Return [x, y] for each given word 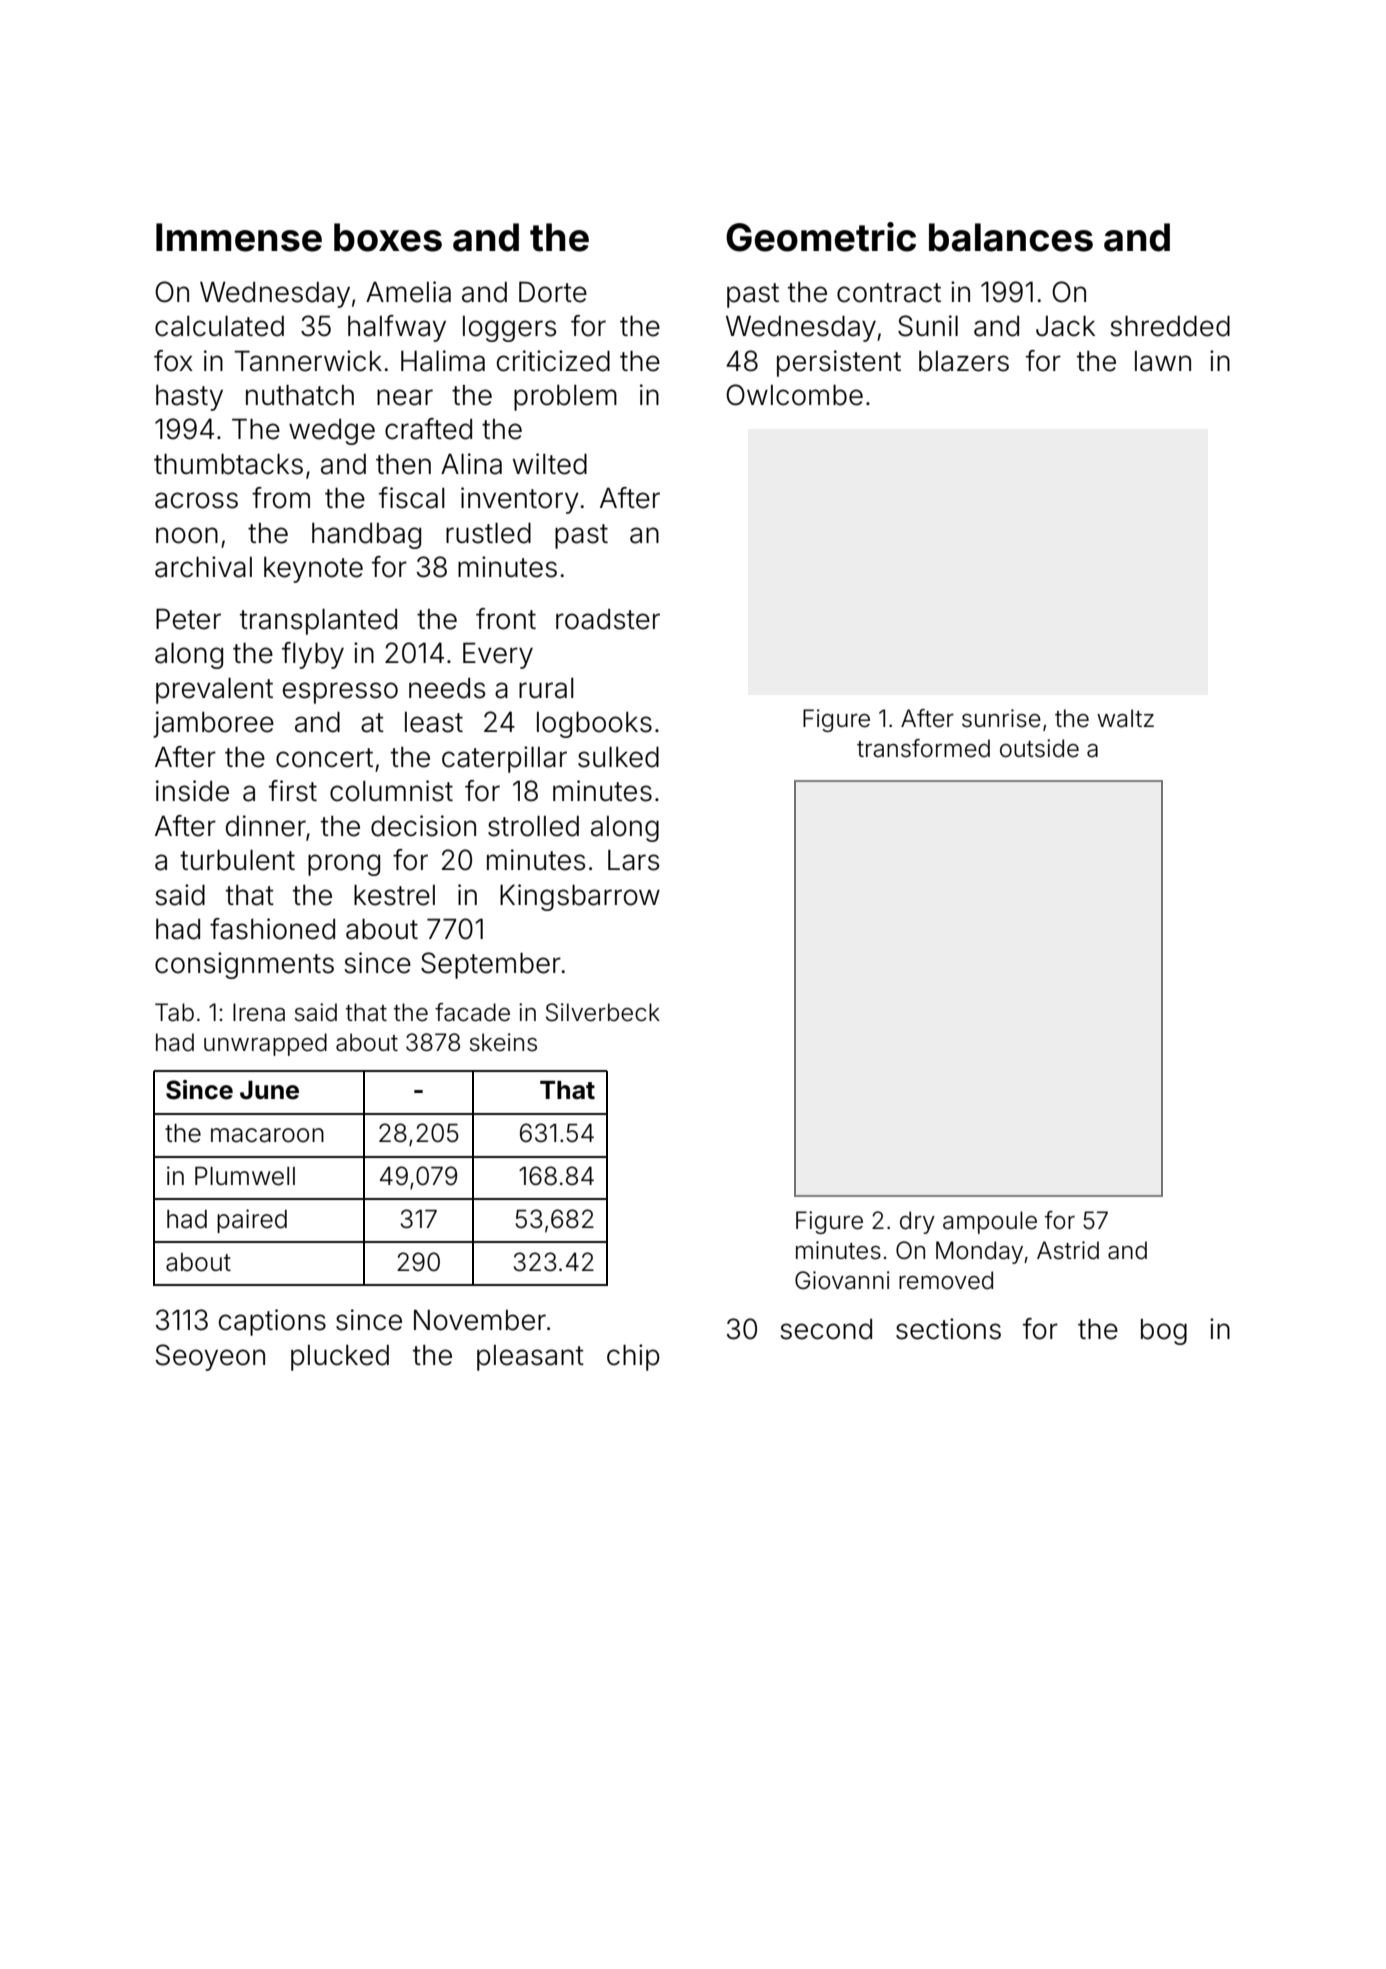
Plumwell [245, 1176]
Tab [174, 1012]
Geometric [821, 237]
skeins [503, 1042]
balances [1011, 237]
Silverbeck [603, 1012]
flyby [313, 655]
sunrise [1001, 718]
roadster [608, 619]
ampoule [990, 1222]
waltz [1125, 718]
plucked [340, 1358]
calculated [219, 326]
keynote [313, 570]
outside [1039, 748]
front [506, 619]
